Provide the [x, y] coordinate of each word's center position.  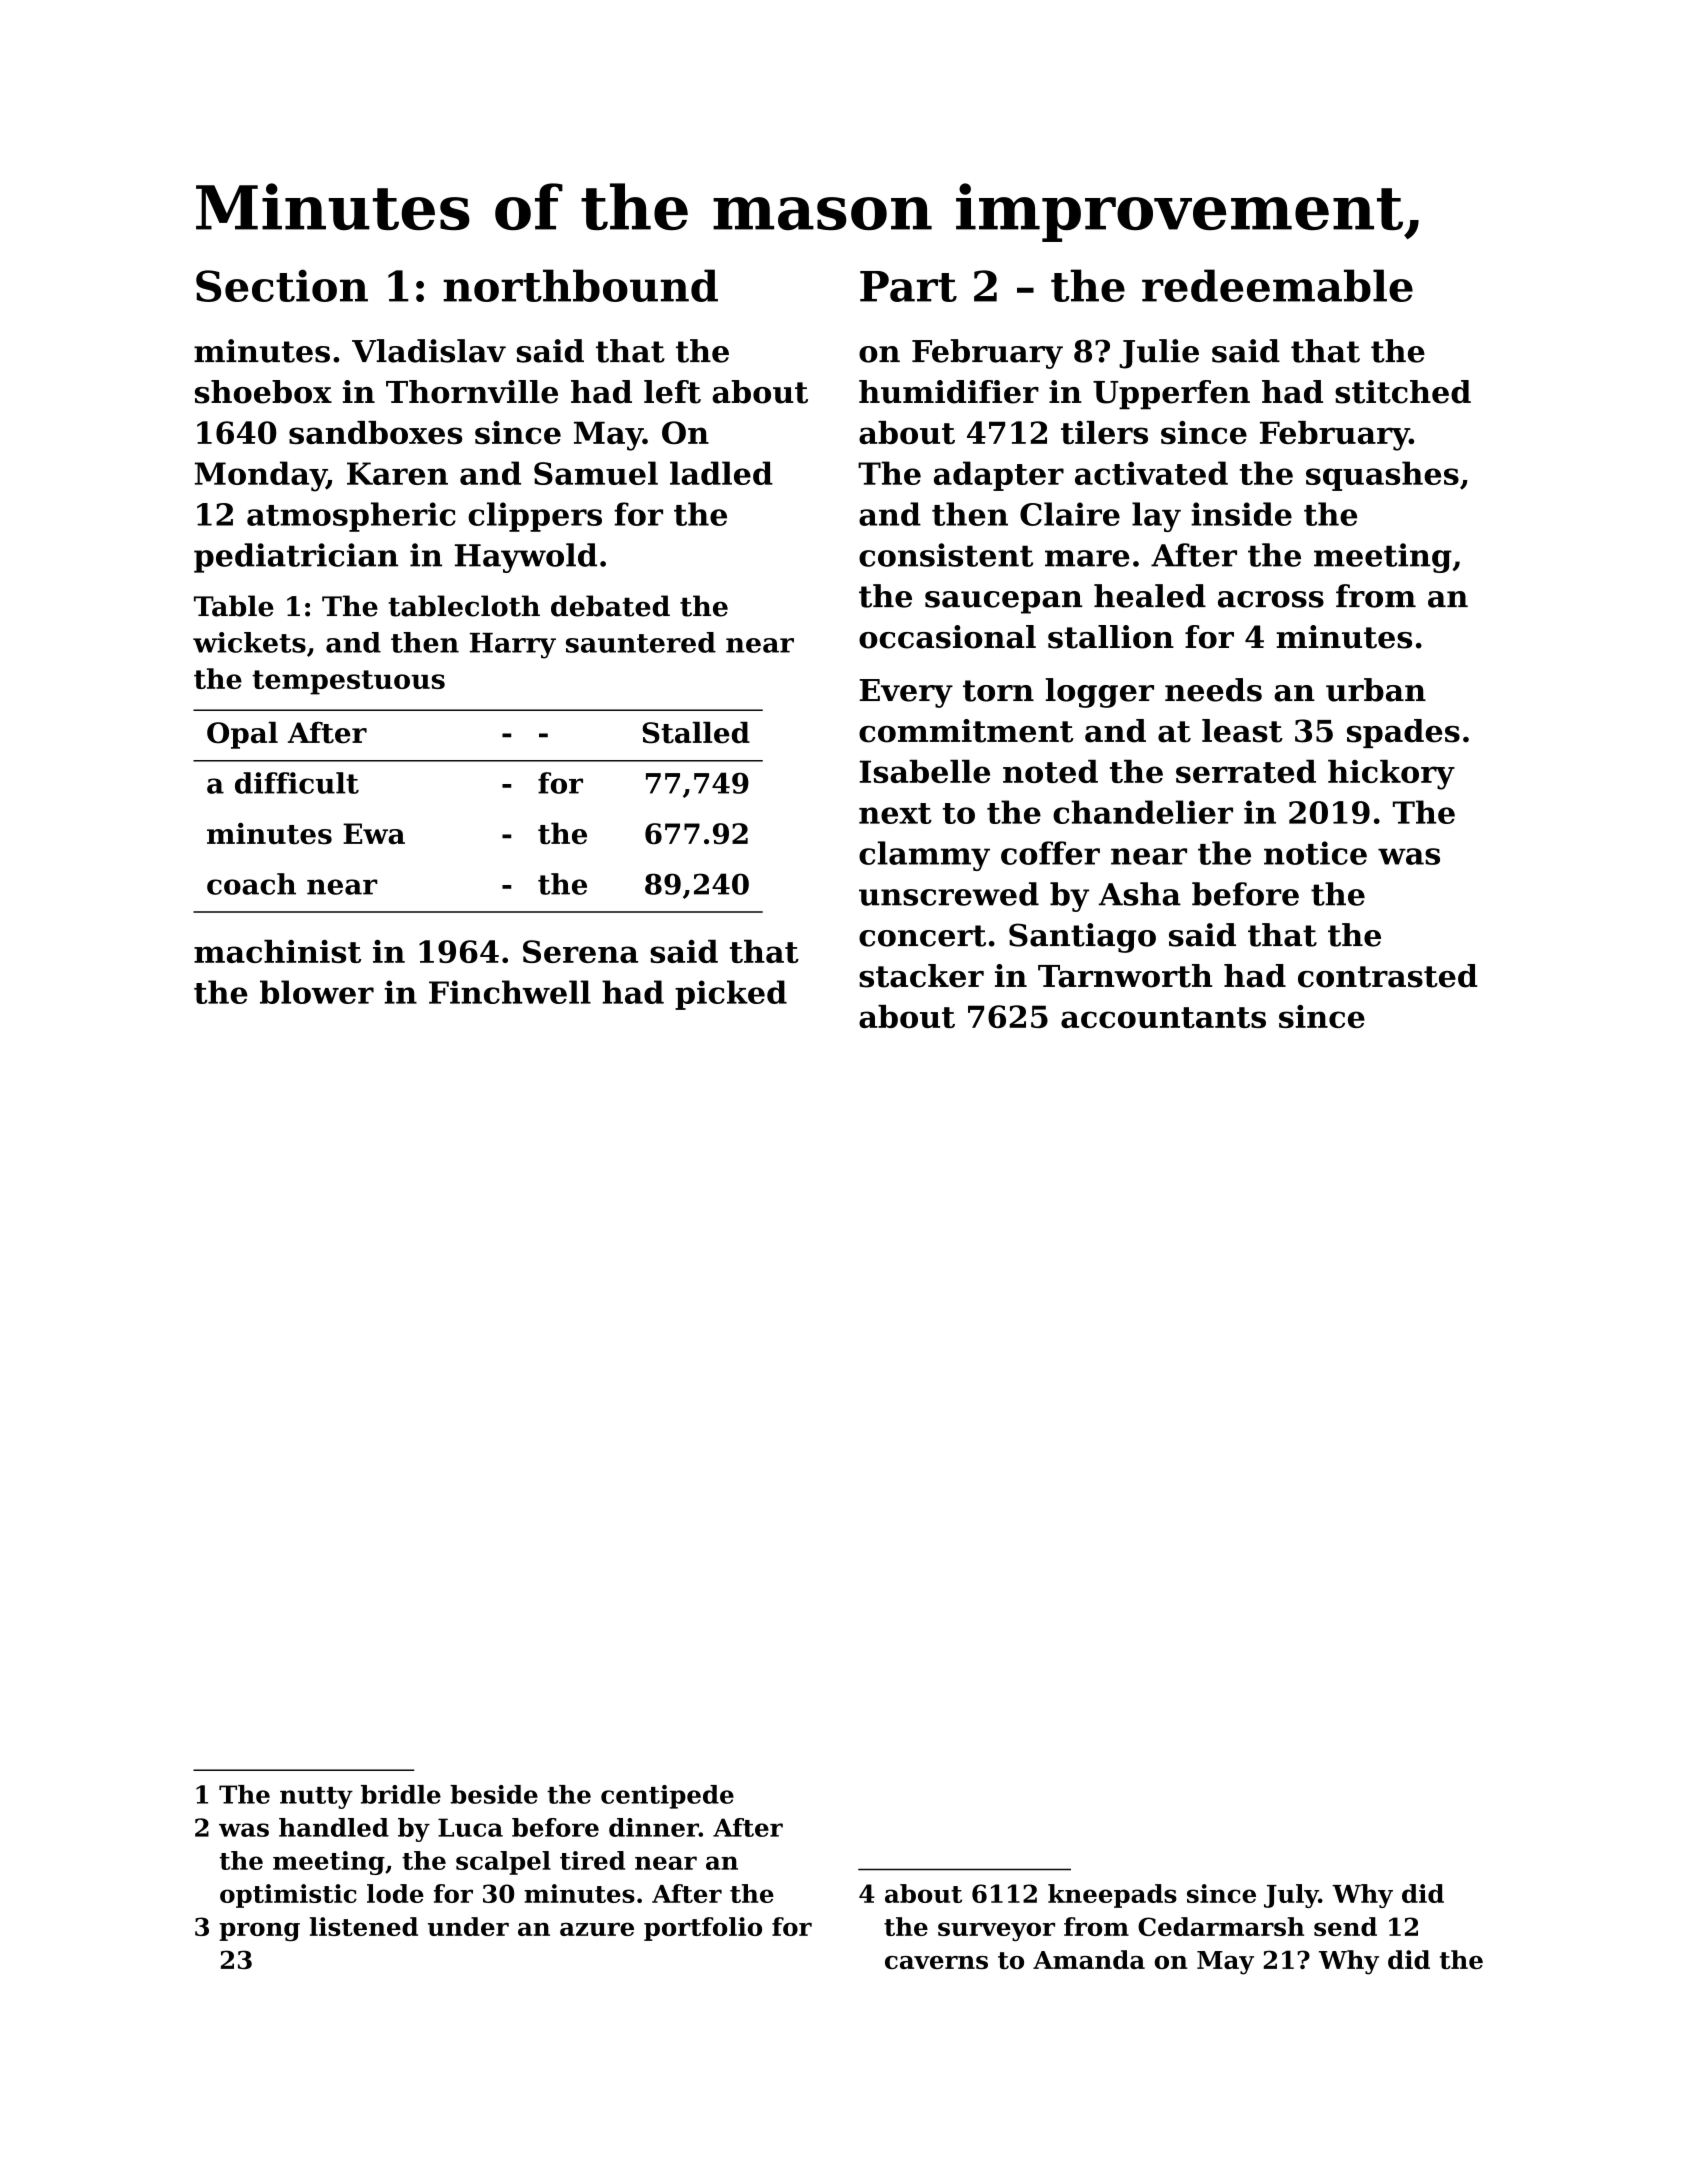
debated [610, 606]
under [468, 1926]
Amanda [1089, 1959]
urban [1376, 690]
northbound [580, 285]
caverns [936, 1962]
